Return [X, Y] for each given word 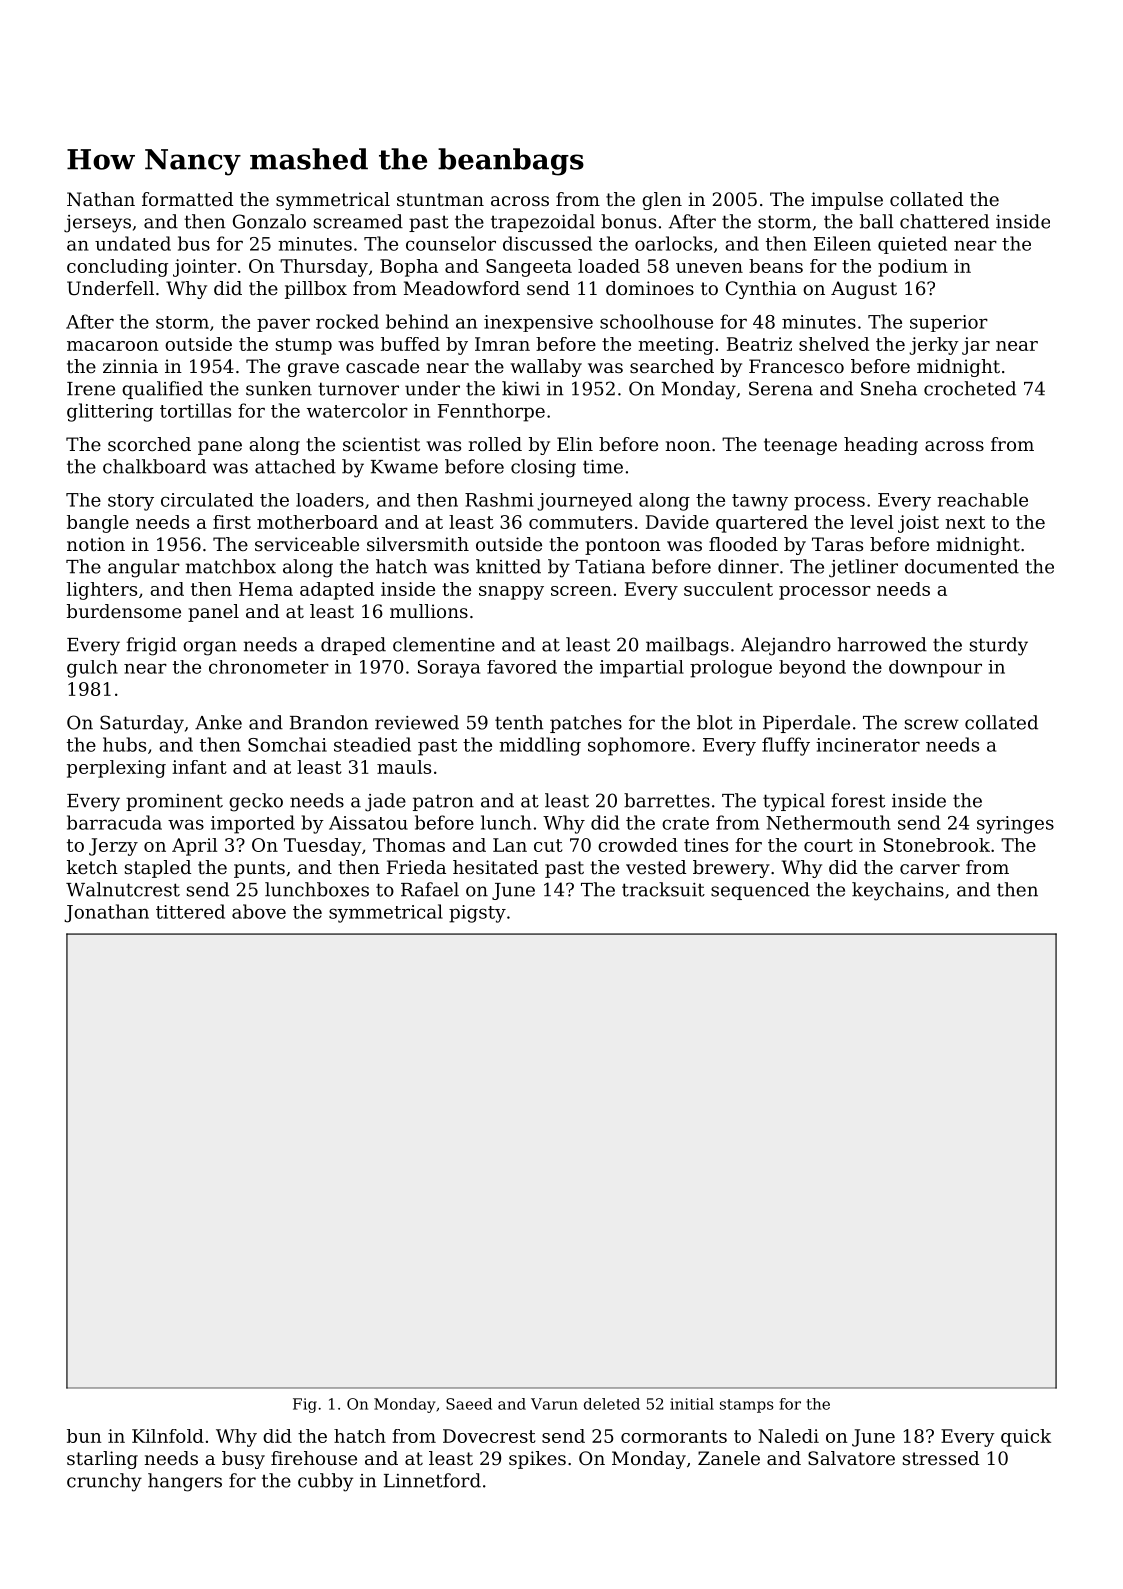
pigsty [477, 914]
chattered [944, 221]
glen [662, 201]
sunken [279, 388]
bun [84, 1436]
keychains [898, 891]
